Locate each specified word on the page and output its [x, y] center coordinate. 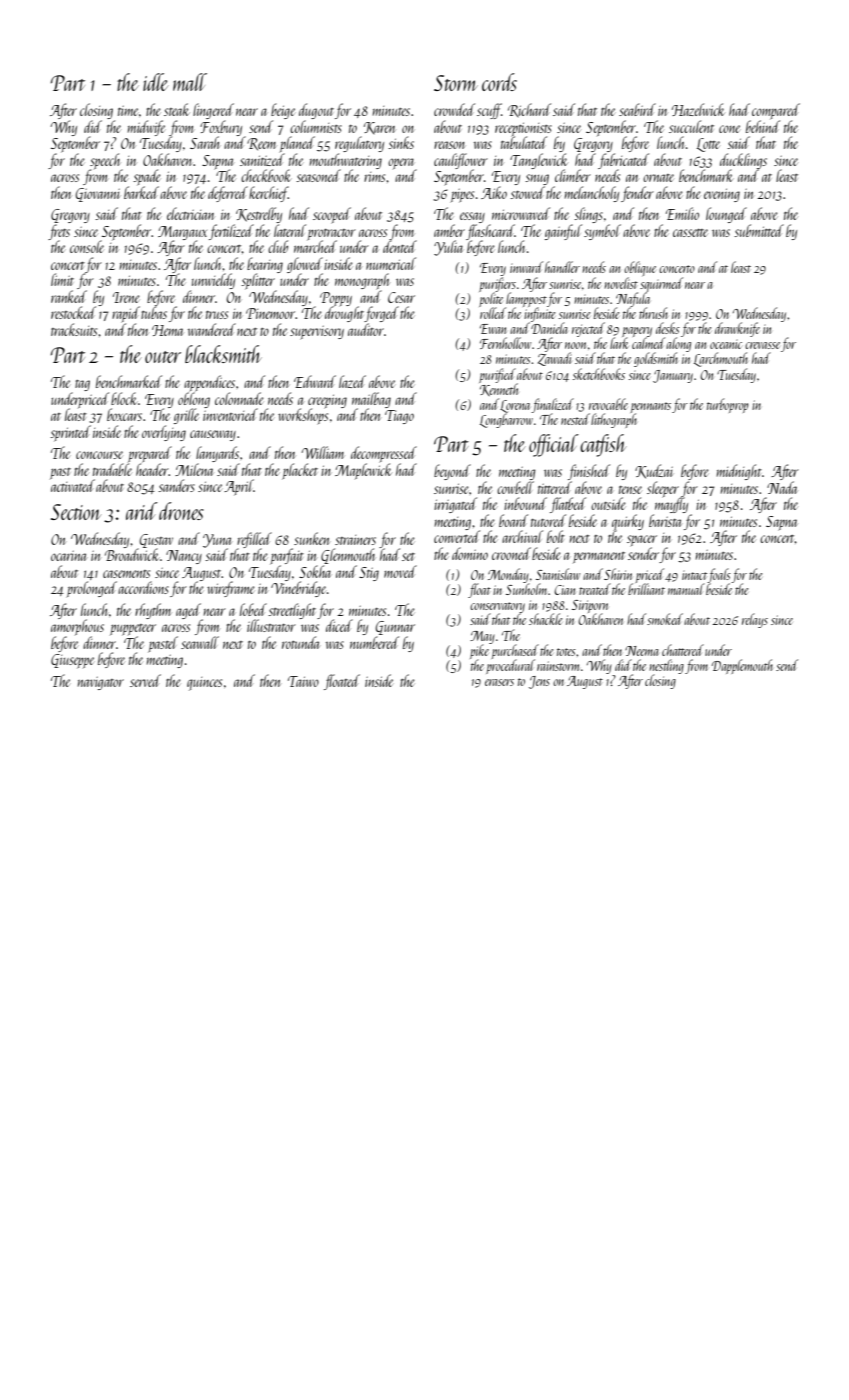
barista [665, 520]
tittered [555, 487]
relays [755, 620]
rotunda [300, 642]
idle [156, 82]
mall [190, 82]
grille [186, 416]
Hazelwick [698, 109]
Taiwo [303, 681]
